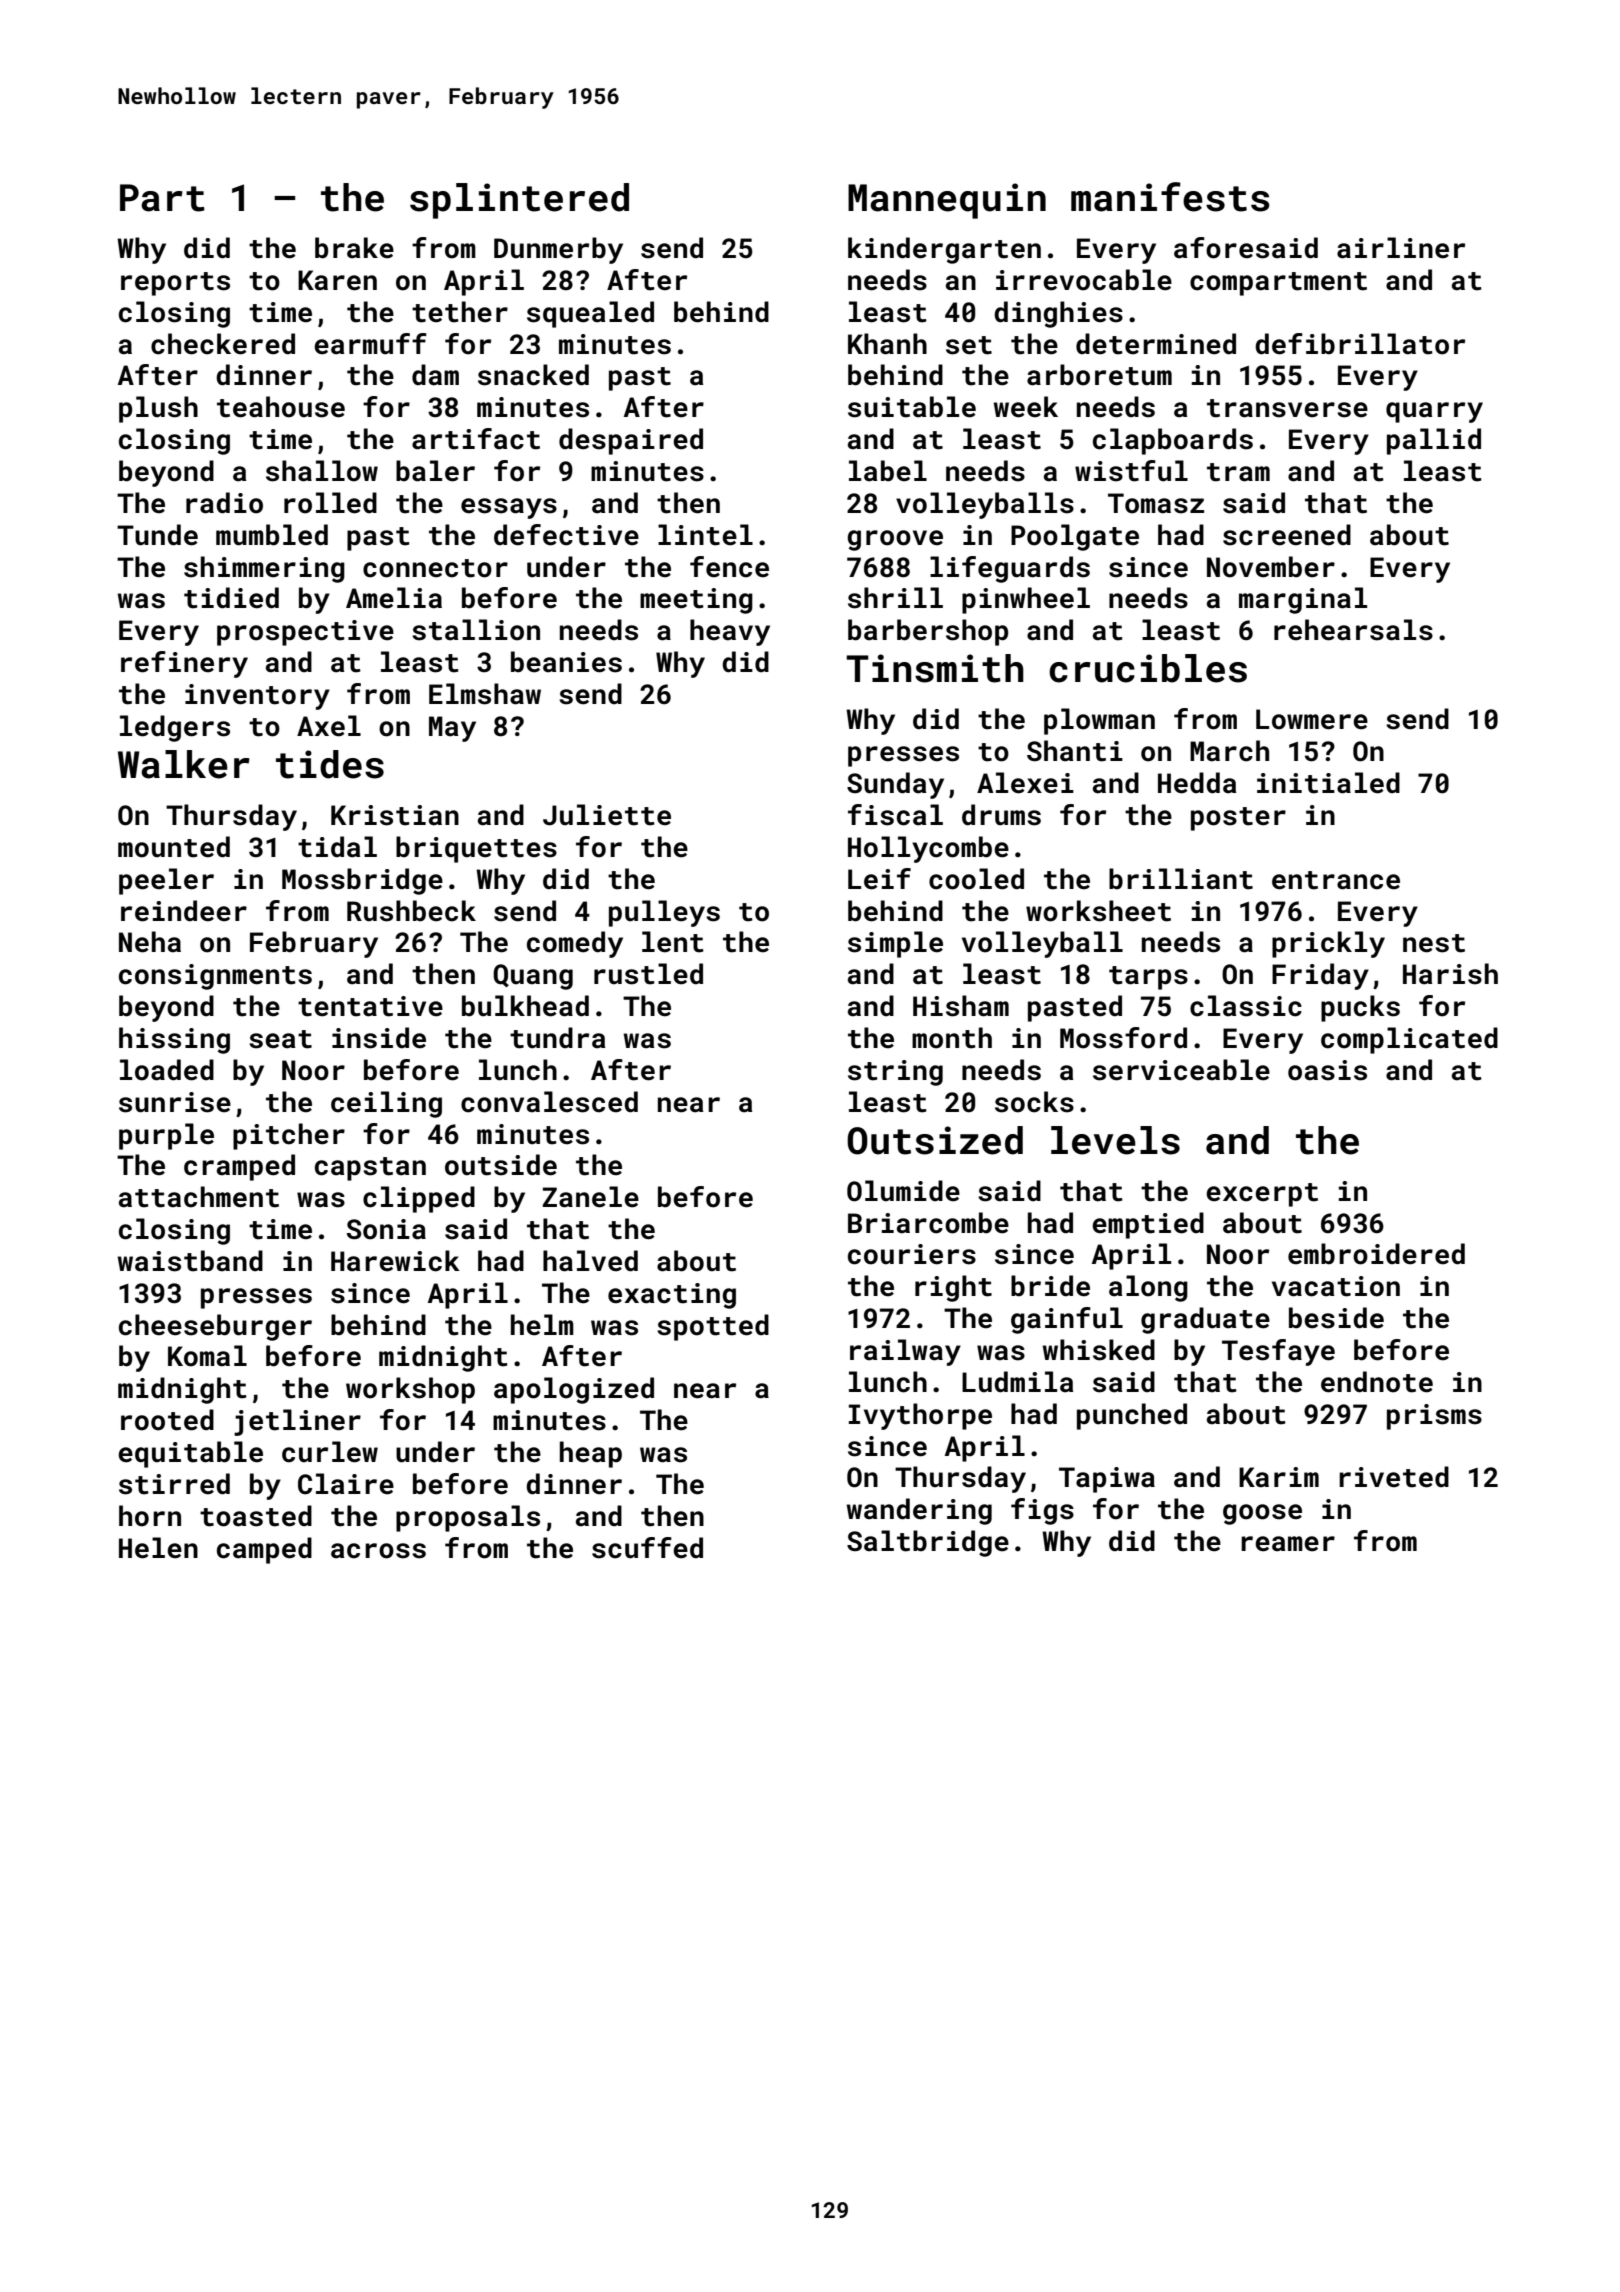 This screenshot has height=2292, width=1620. What do you see at coordinates (175, 284) in the screenshot?
I see `reports` at bounding box center [175, 284].
